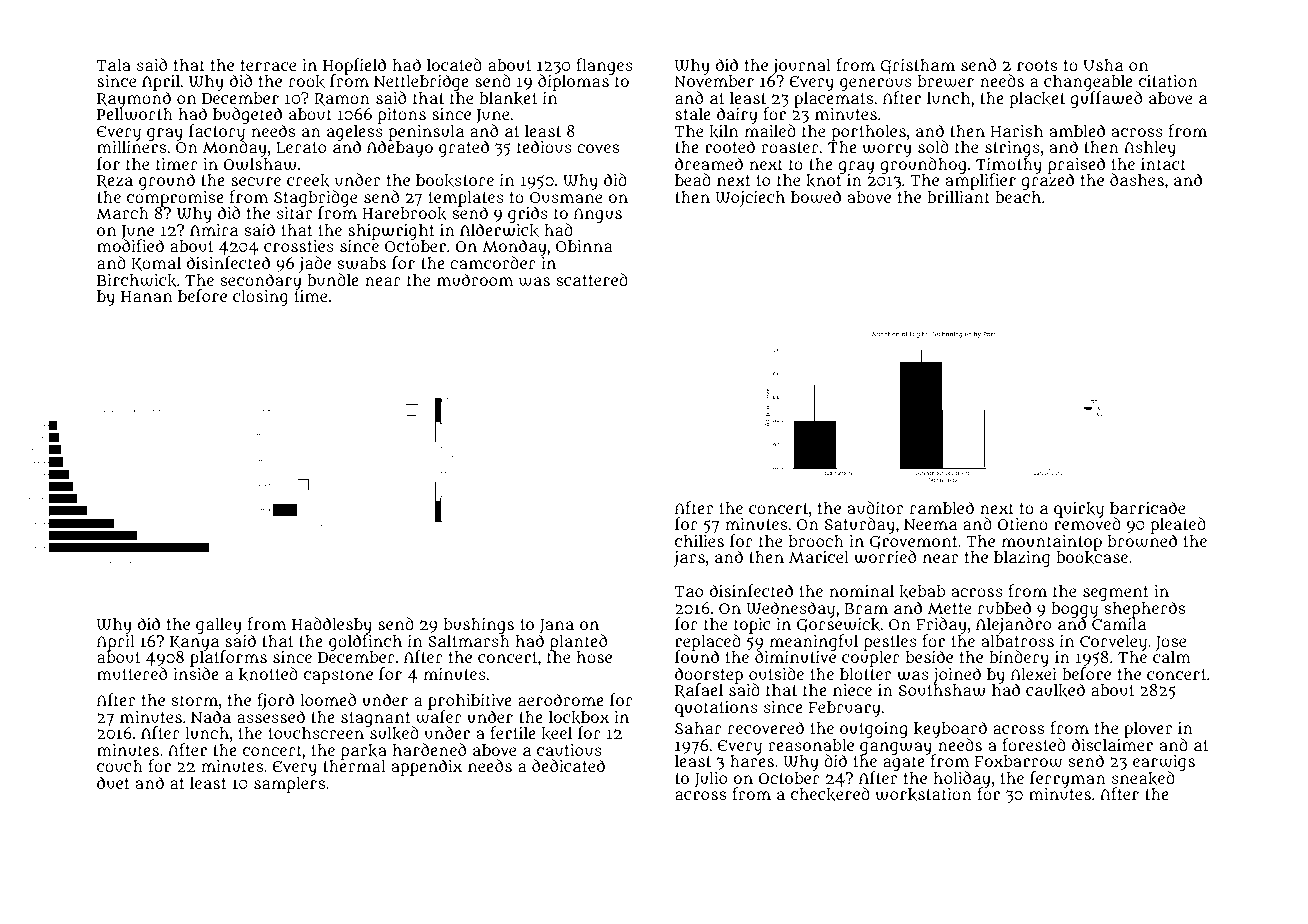  I want to click on placket, so click(1037, 100).
